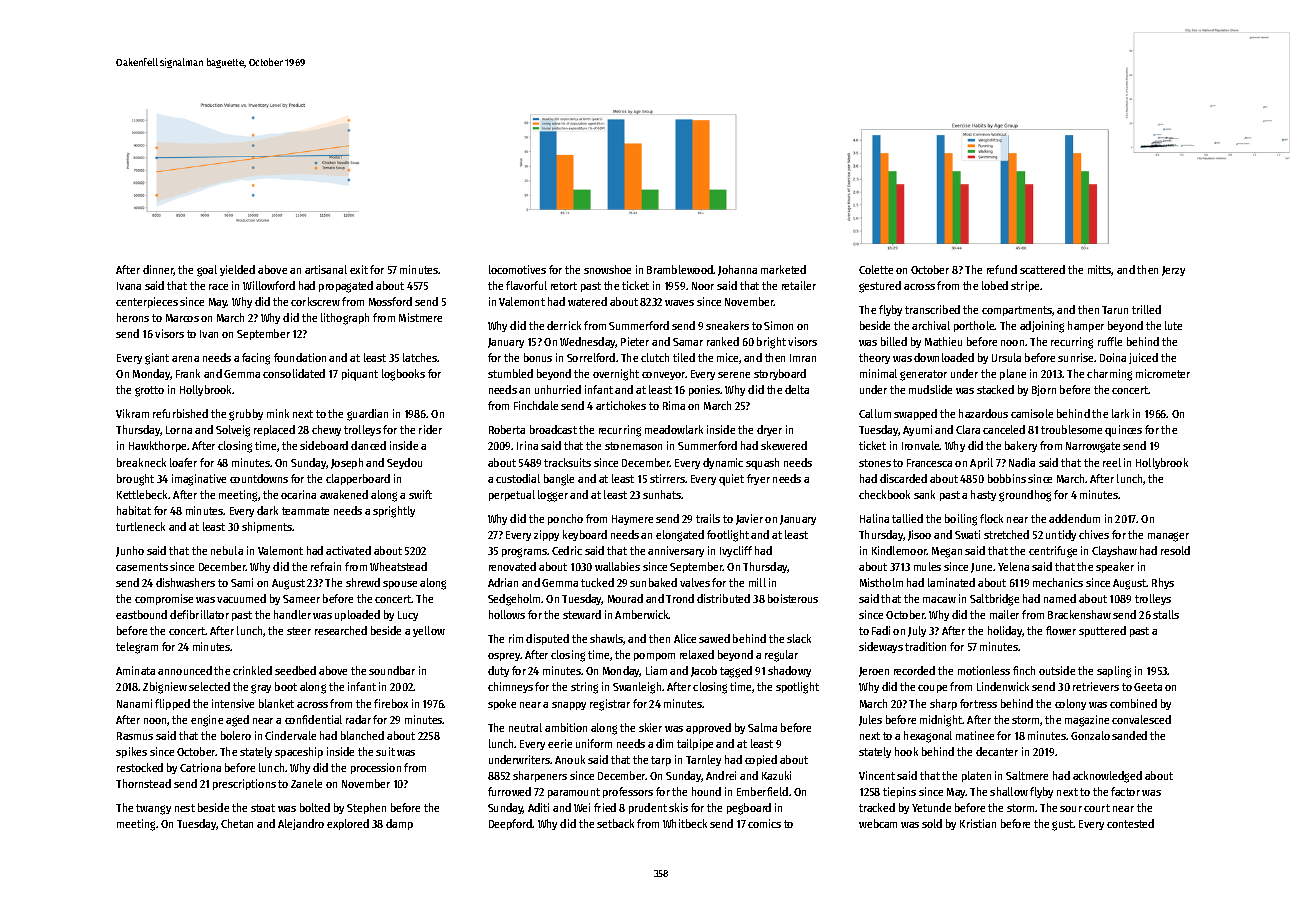 Image resolution: width=1308 pixels, height=924 pixels. I want to click on eastbound, so click(141, 614).
